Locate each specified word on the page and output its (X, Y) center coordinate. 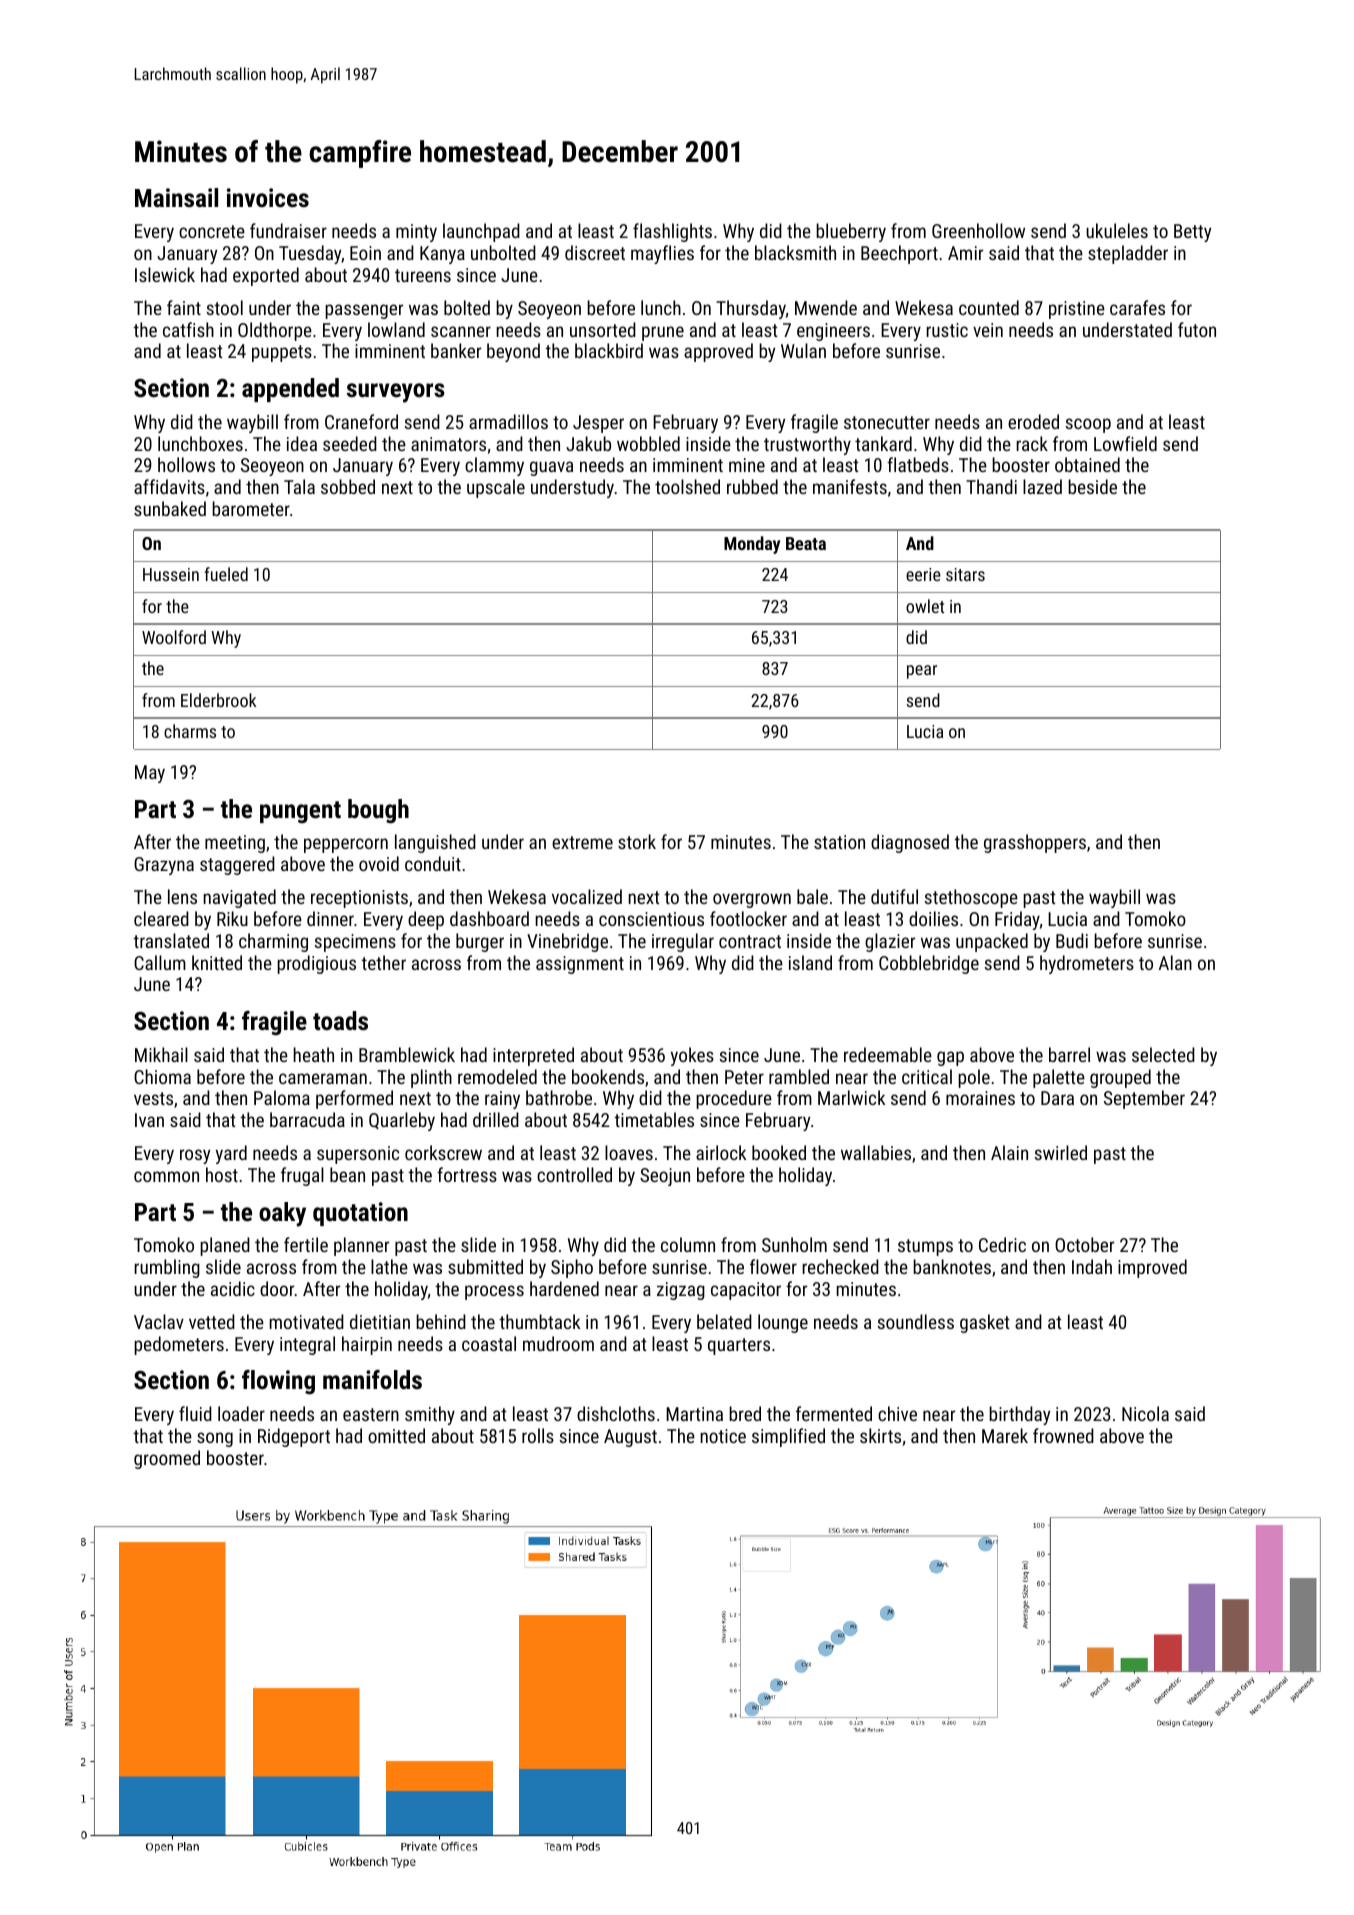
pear (922, 672)
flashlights (672, 232)
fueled (226, 574)
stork (637, 841)
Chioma (162, 1076)
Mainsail (176, 197)
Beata (806, 543)
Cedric (1002, 1244)
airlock (721, 1152)
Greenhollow (978, 230)
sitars (965, 574)
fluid (195, 1413)
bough (378, 811)
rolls (538, 1435)
